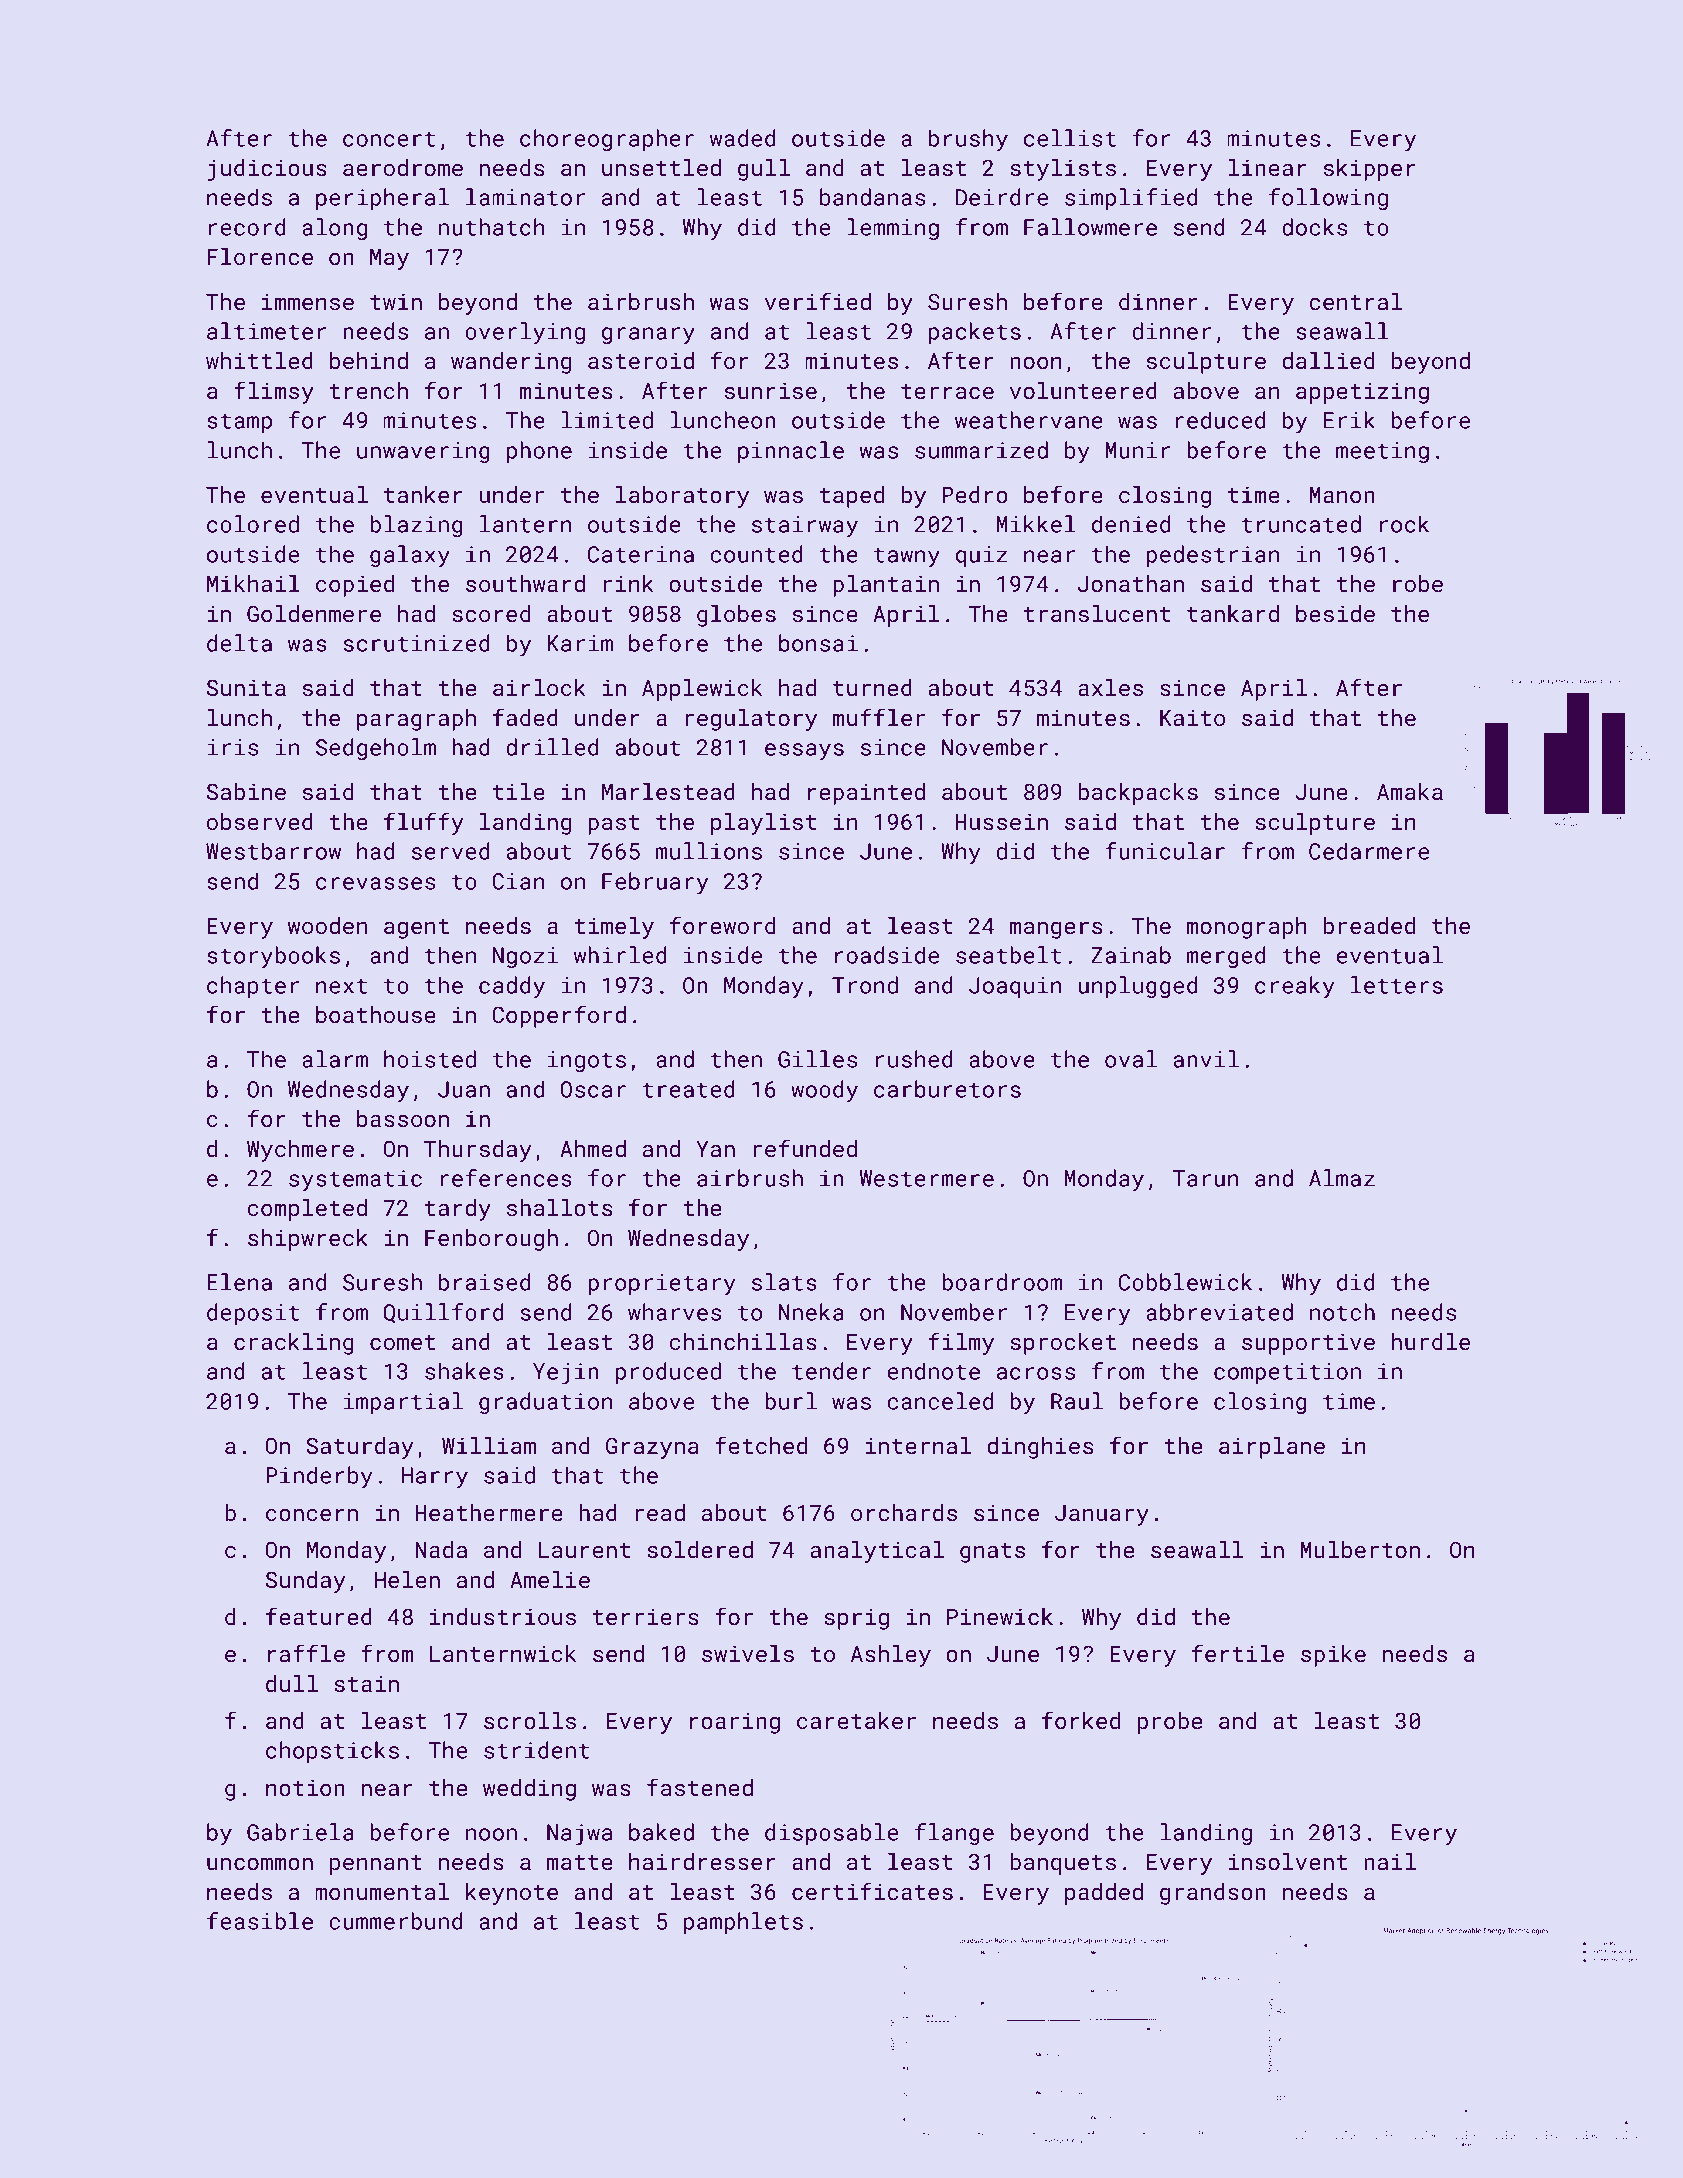 The image size is (1683, 2178). What do you see at coordinates (1213, 1894) in the screenshot?
I see `grandson` at bounding box center [1213, 1894].
